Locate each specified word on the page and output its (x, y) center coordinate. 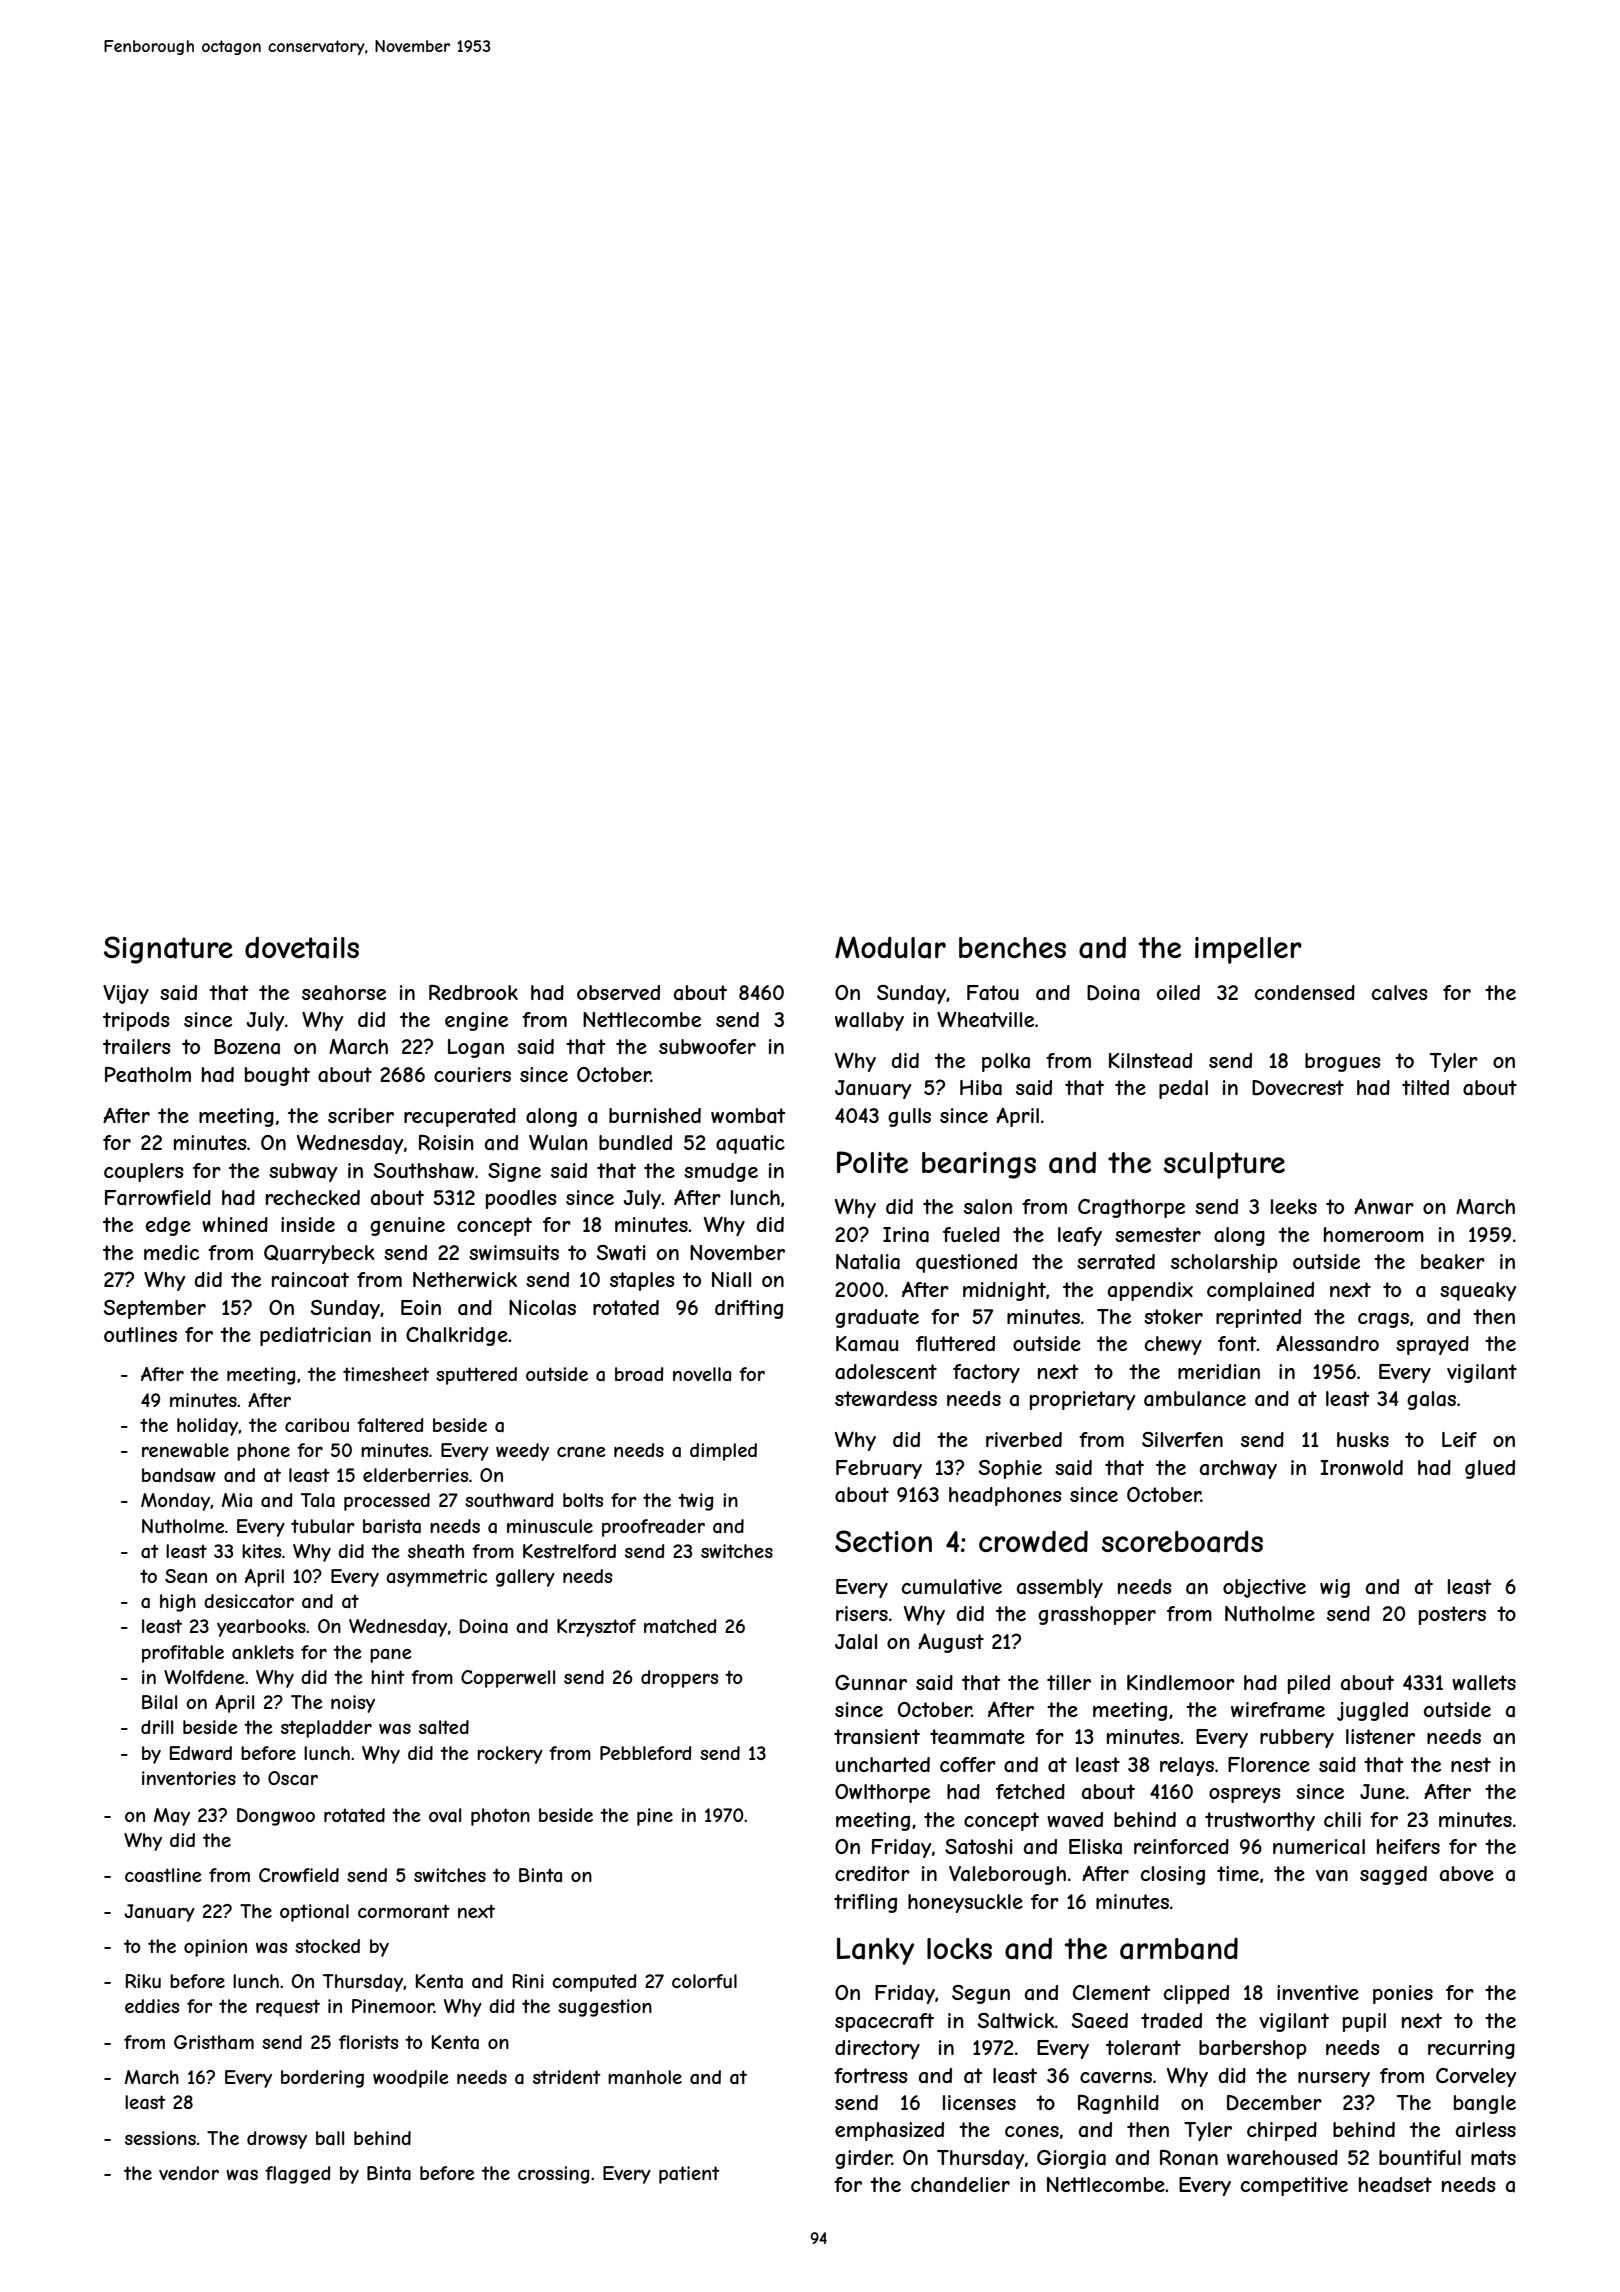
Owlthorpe (882, 1793)
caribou (317, 1425)
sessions (160, 2138)
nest (1471, 1764)
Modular (890, 947)
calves (1400, 993)
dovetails (302, 947)
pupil (1364, 2022)
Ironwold (1361, 1467)
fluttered (955, 1343)
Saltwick (1016, 2021)
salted (444, 1727)
